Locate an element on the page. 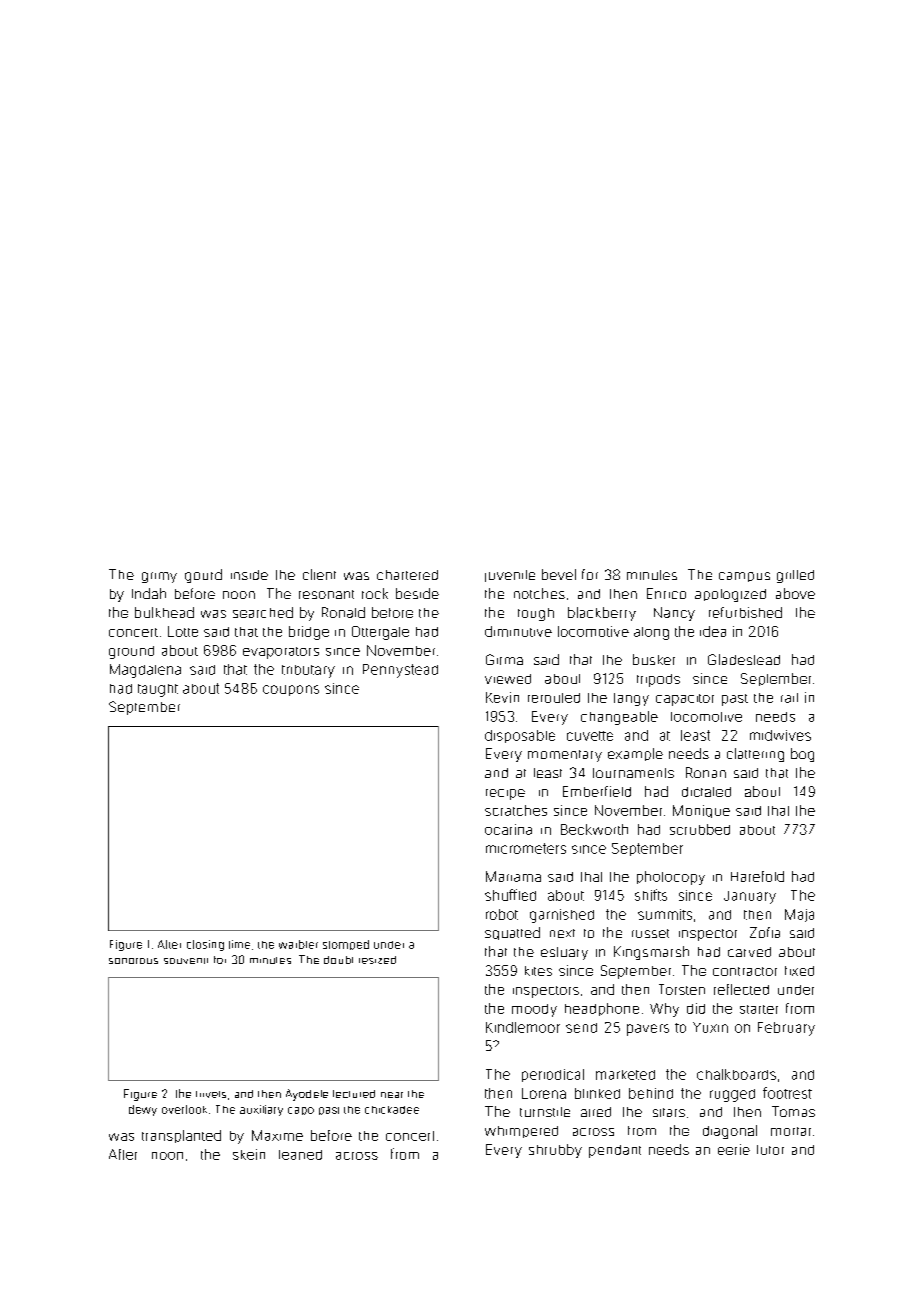 The width and height of the document is (924, 1314). skein is located at coordinates (249, 1154).
